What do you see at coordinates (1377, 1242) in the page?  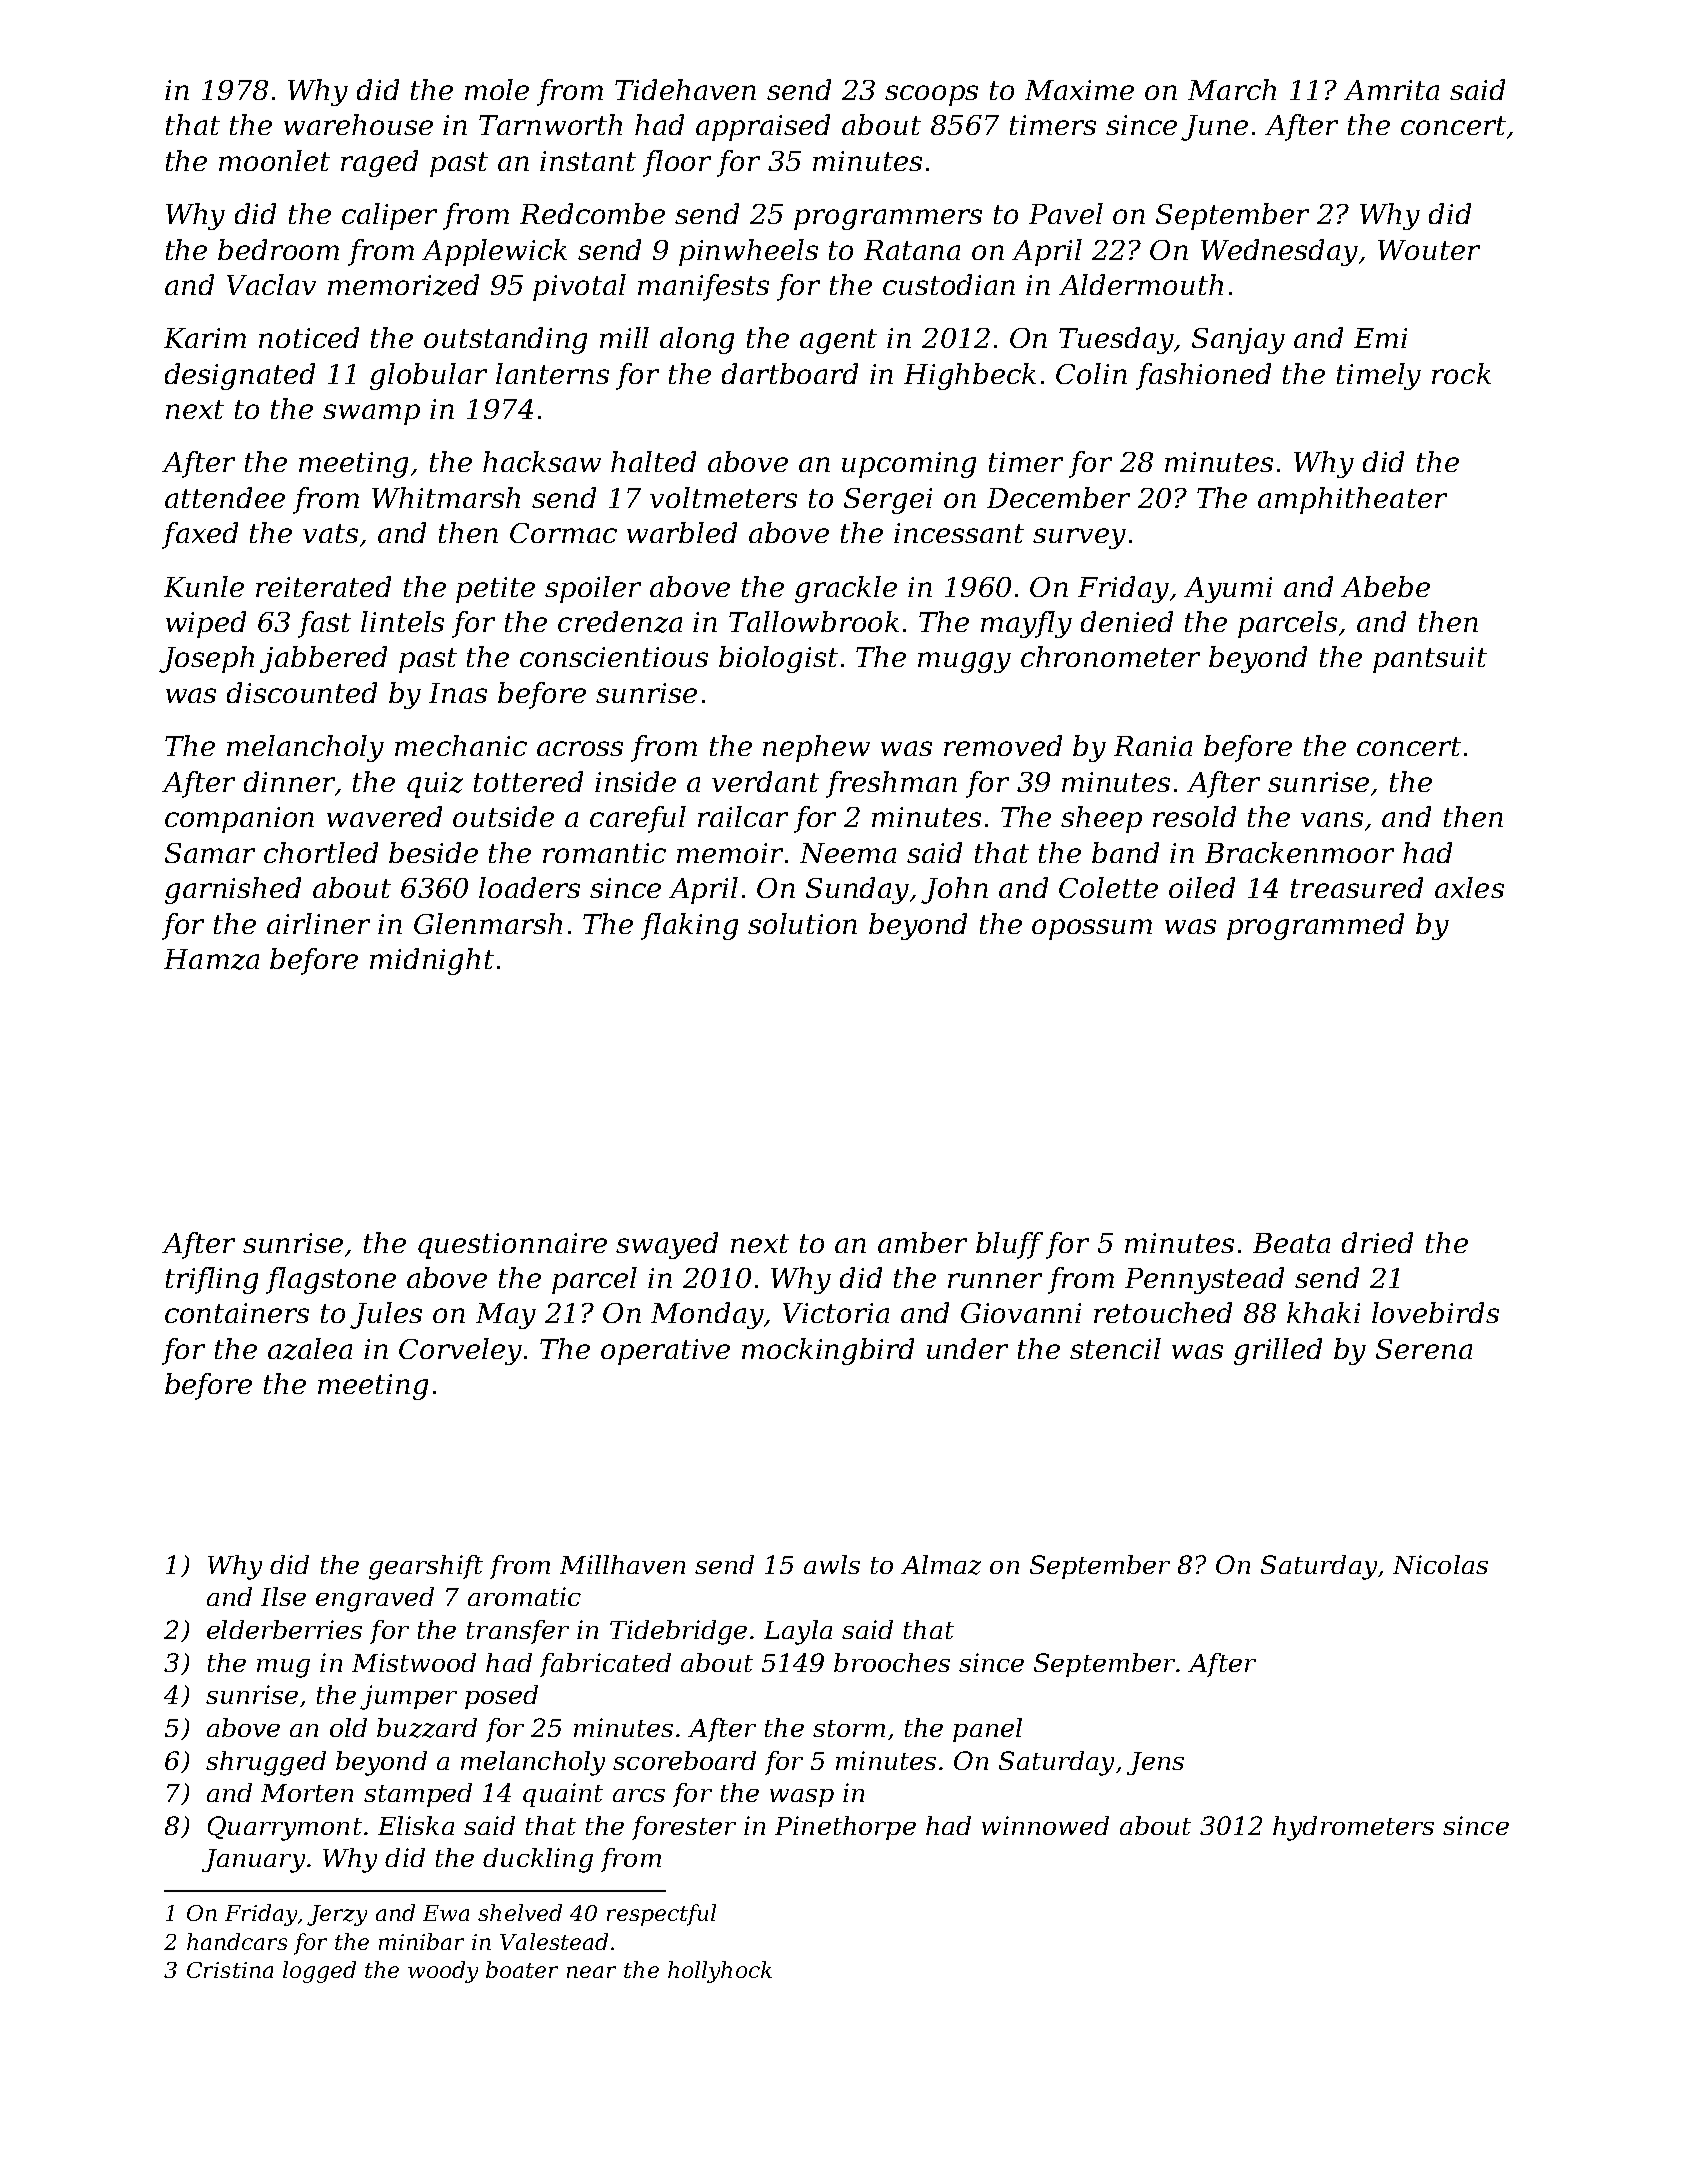 I see `dried` at bounding box center [1377, 1242].
